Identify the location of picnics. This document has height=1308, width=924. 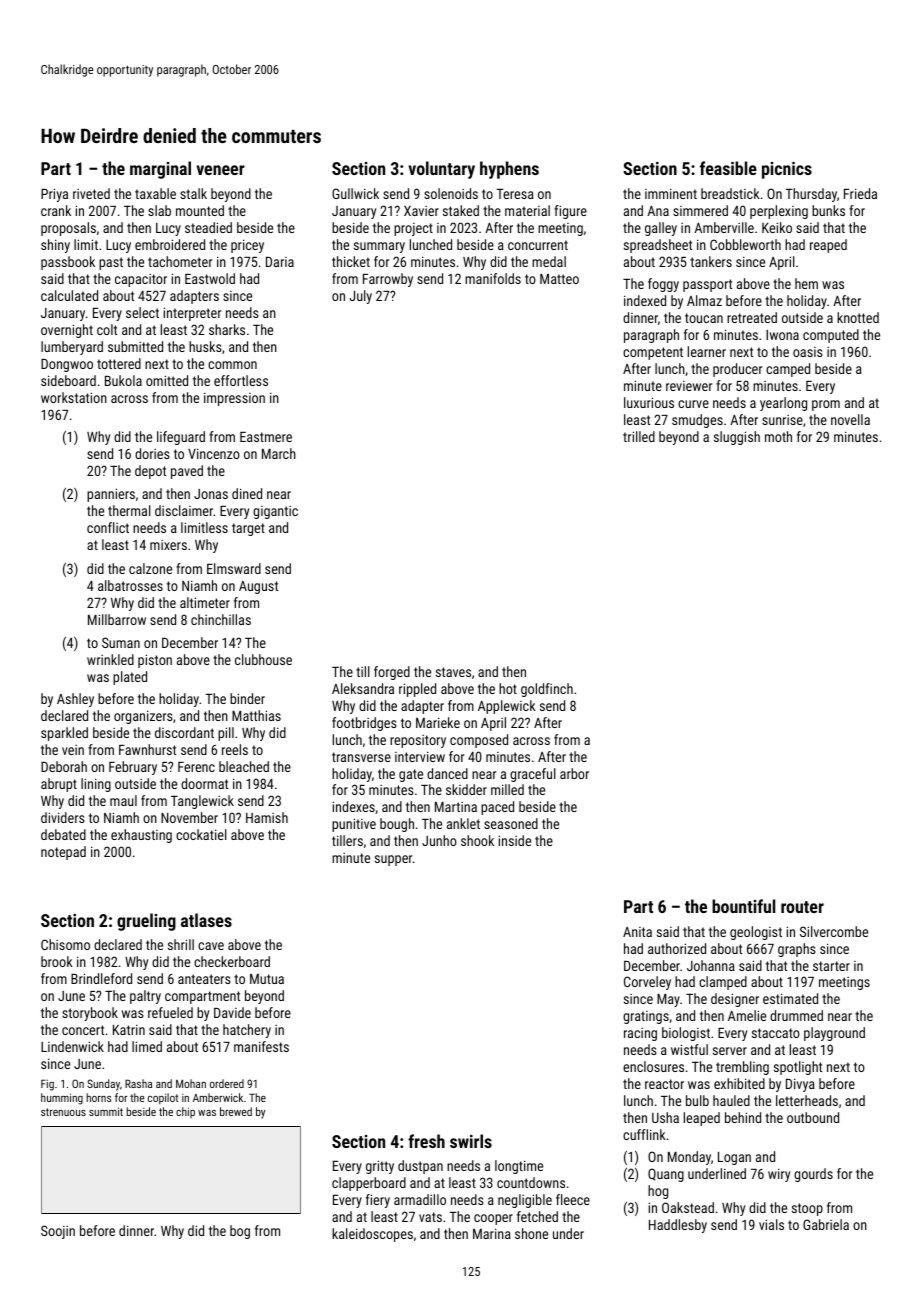
(787, 170).
